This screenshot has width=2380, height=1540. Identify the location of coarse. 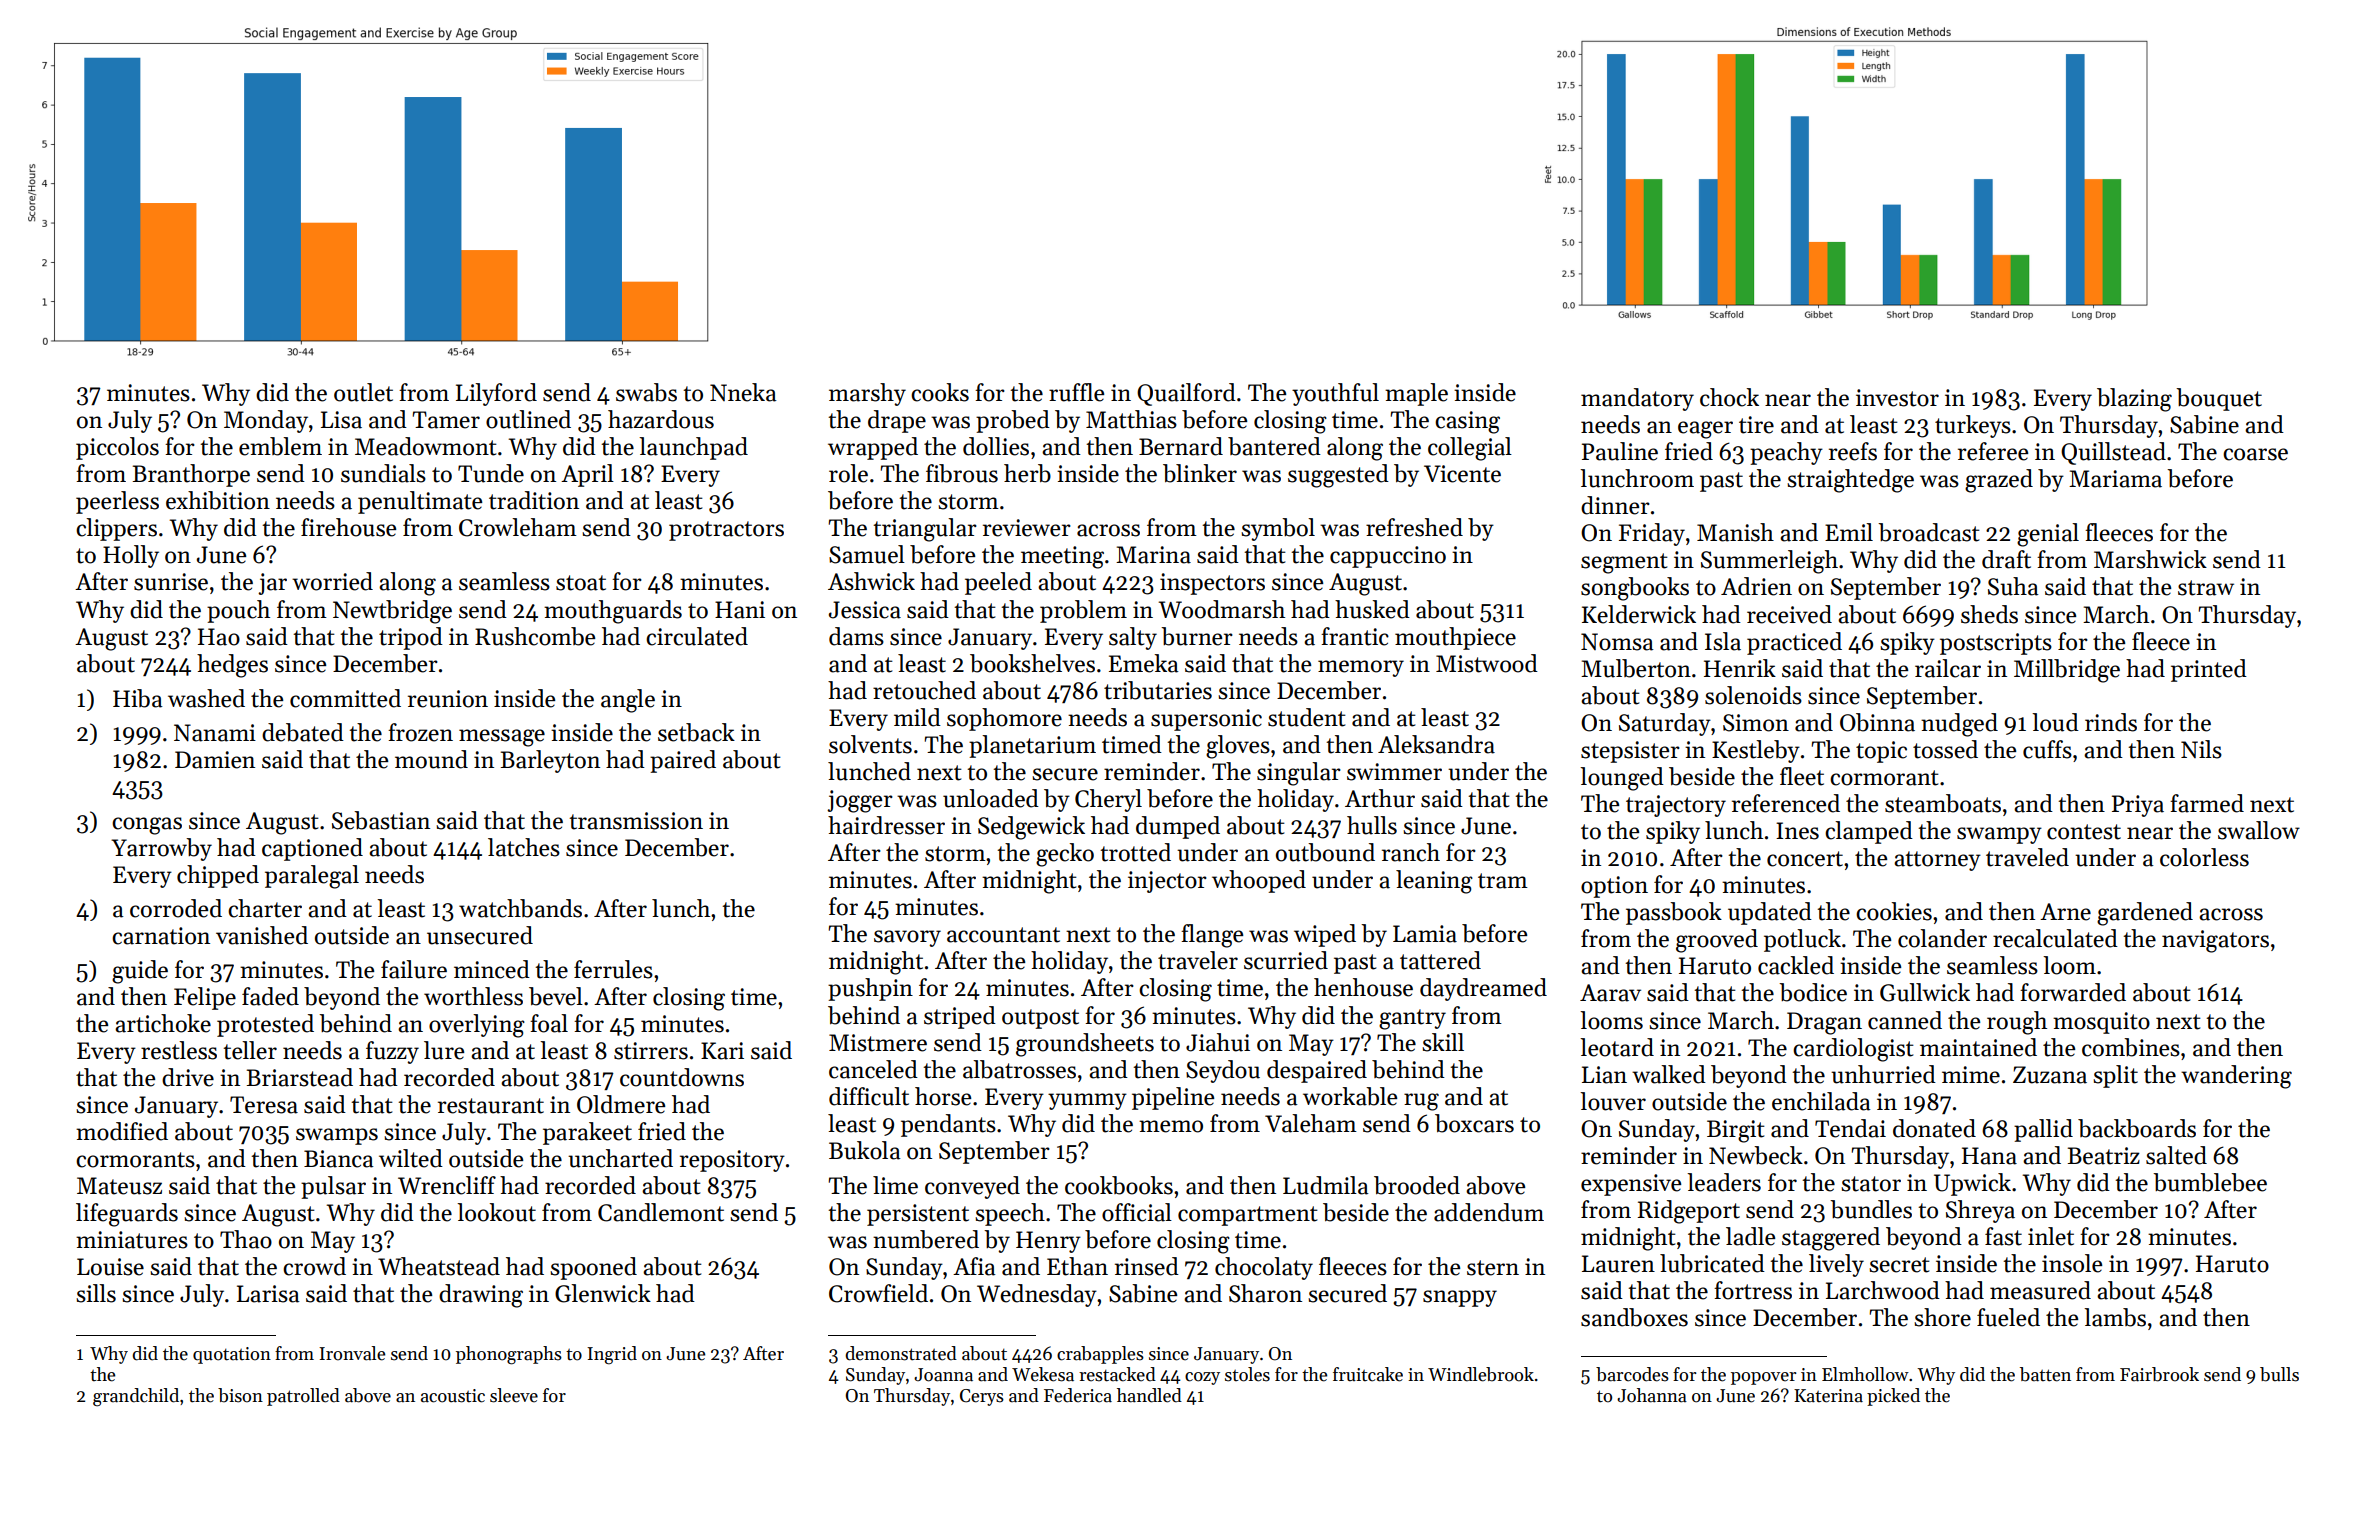
(2255, 454).
